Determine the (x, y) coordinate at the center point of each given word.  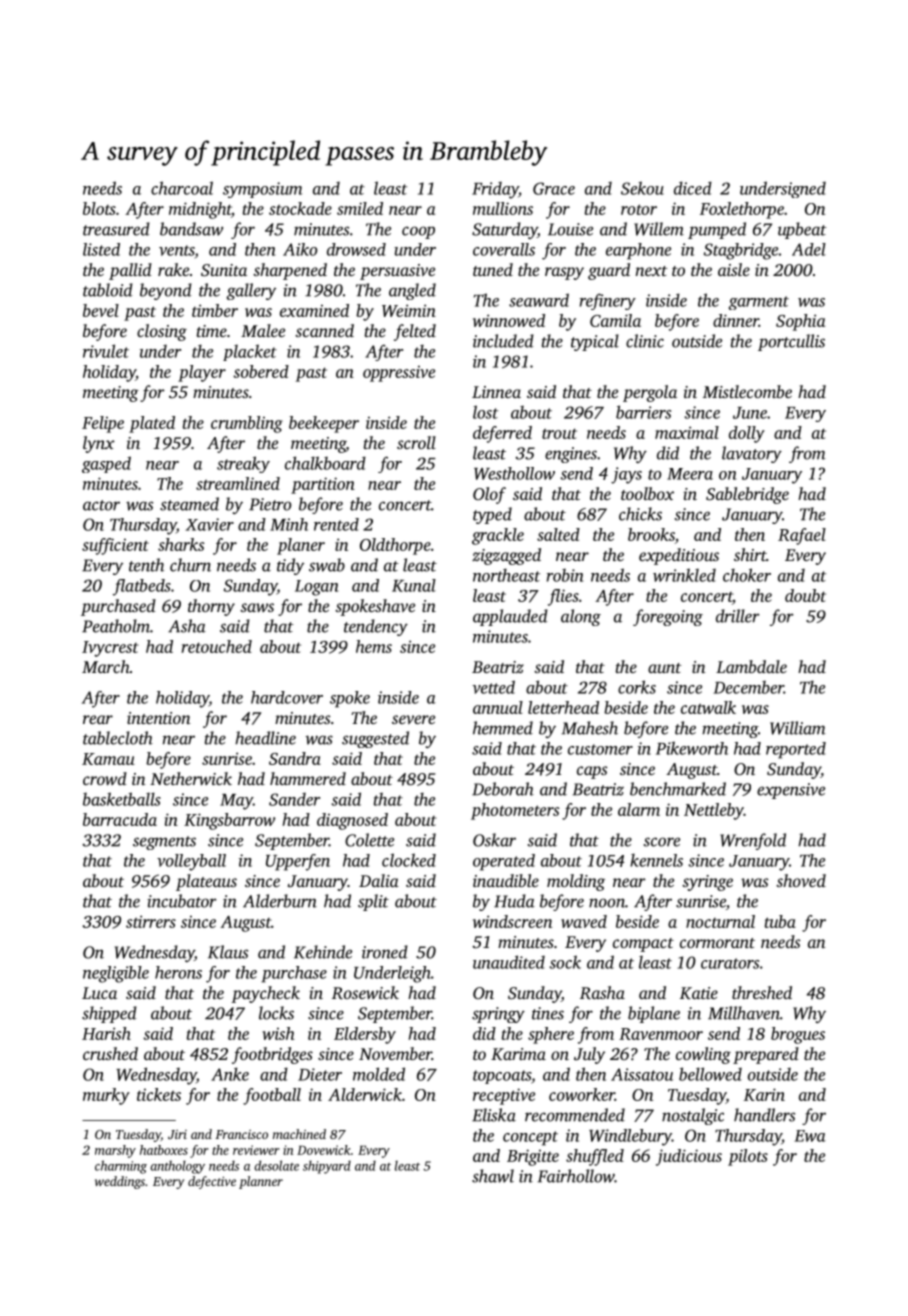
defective (212, 1182)
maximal (687, 432)
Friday (495, 190)
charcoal (182, 188)
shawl (493, 1176)
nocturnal (720, 921)
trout (559, 433)
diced (693, 188)
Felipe (103, 424)
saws (257, 607)
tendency (376, 627)
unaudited (509, 962)
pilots (748, 1157)
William (798, 728)
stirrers (151, 921)
